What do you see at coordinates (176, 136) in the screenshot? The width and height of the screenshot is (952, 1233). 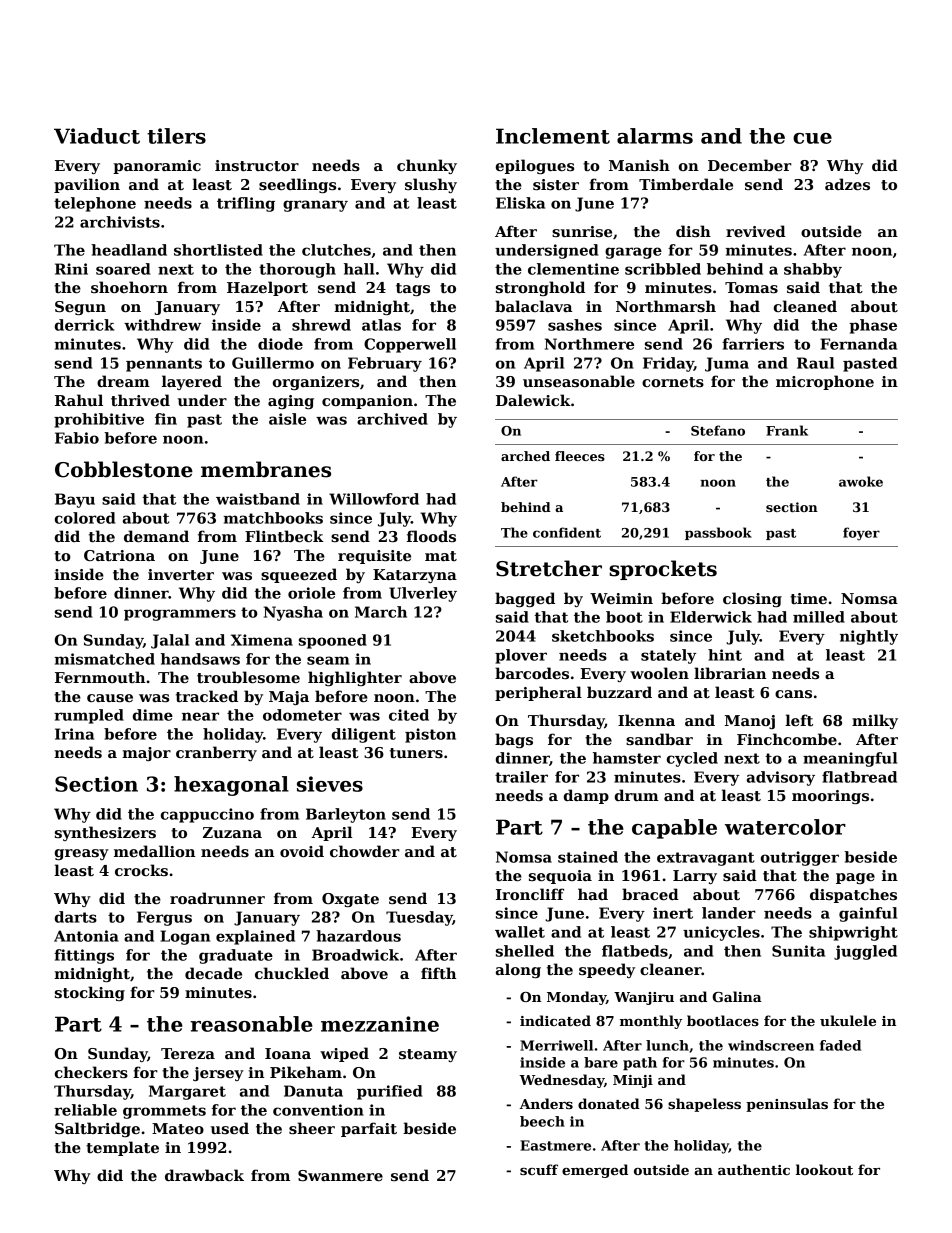 I see `tilers` at bounding box center [176, 136].
